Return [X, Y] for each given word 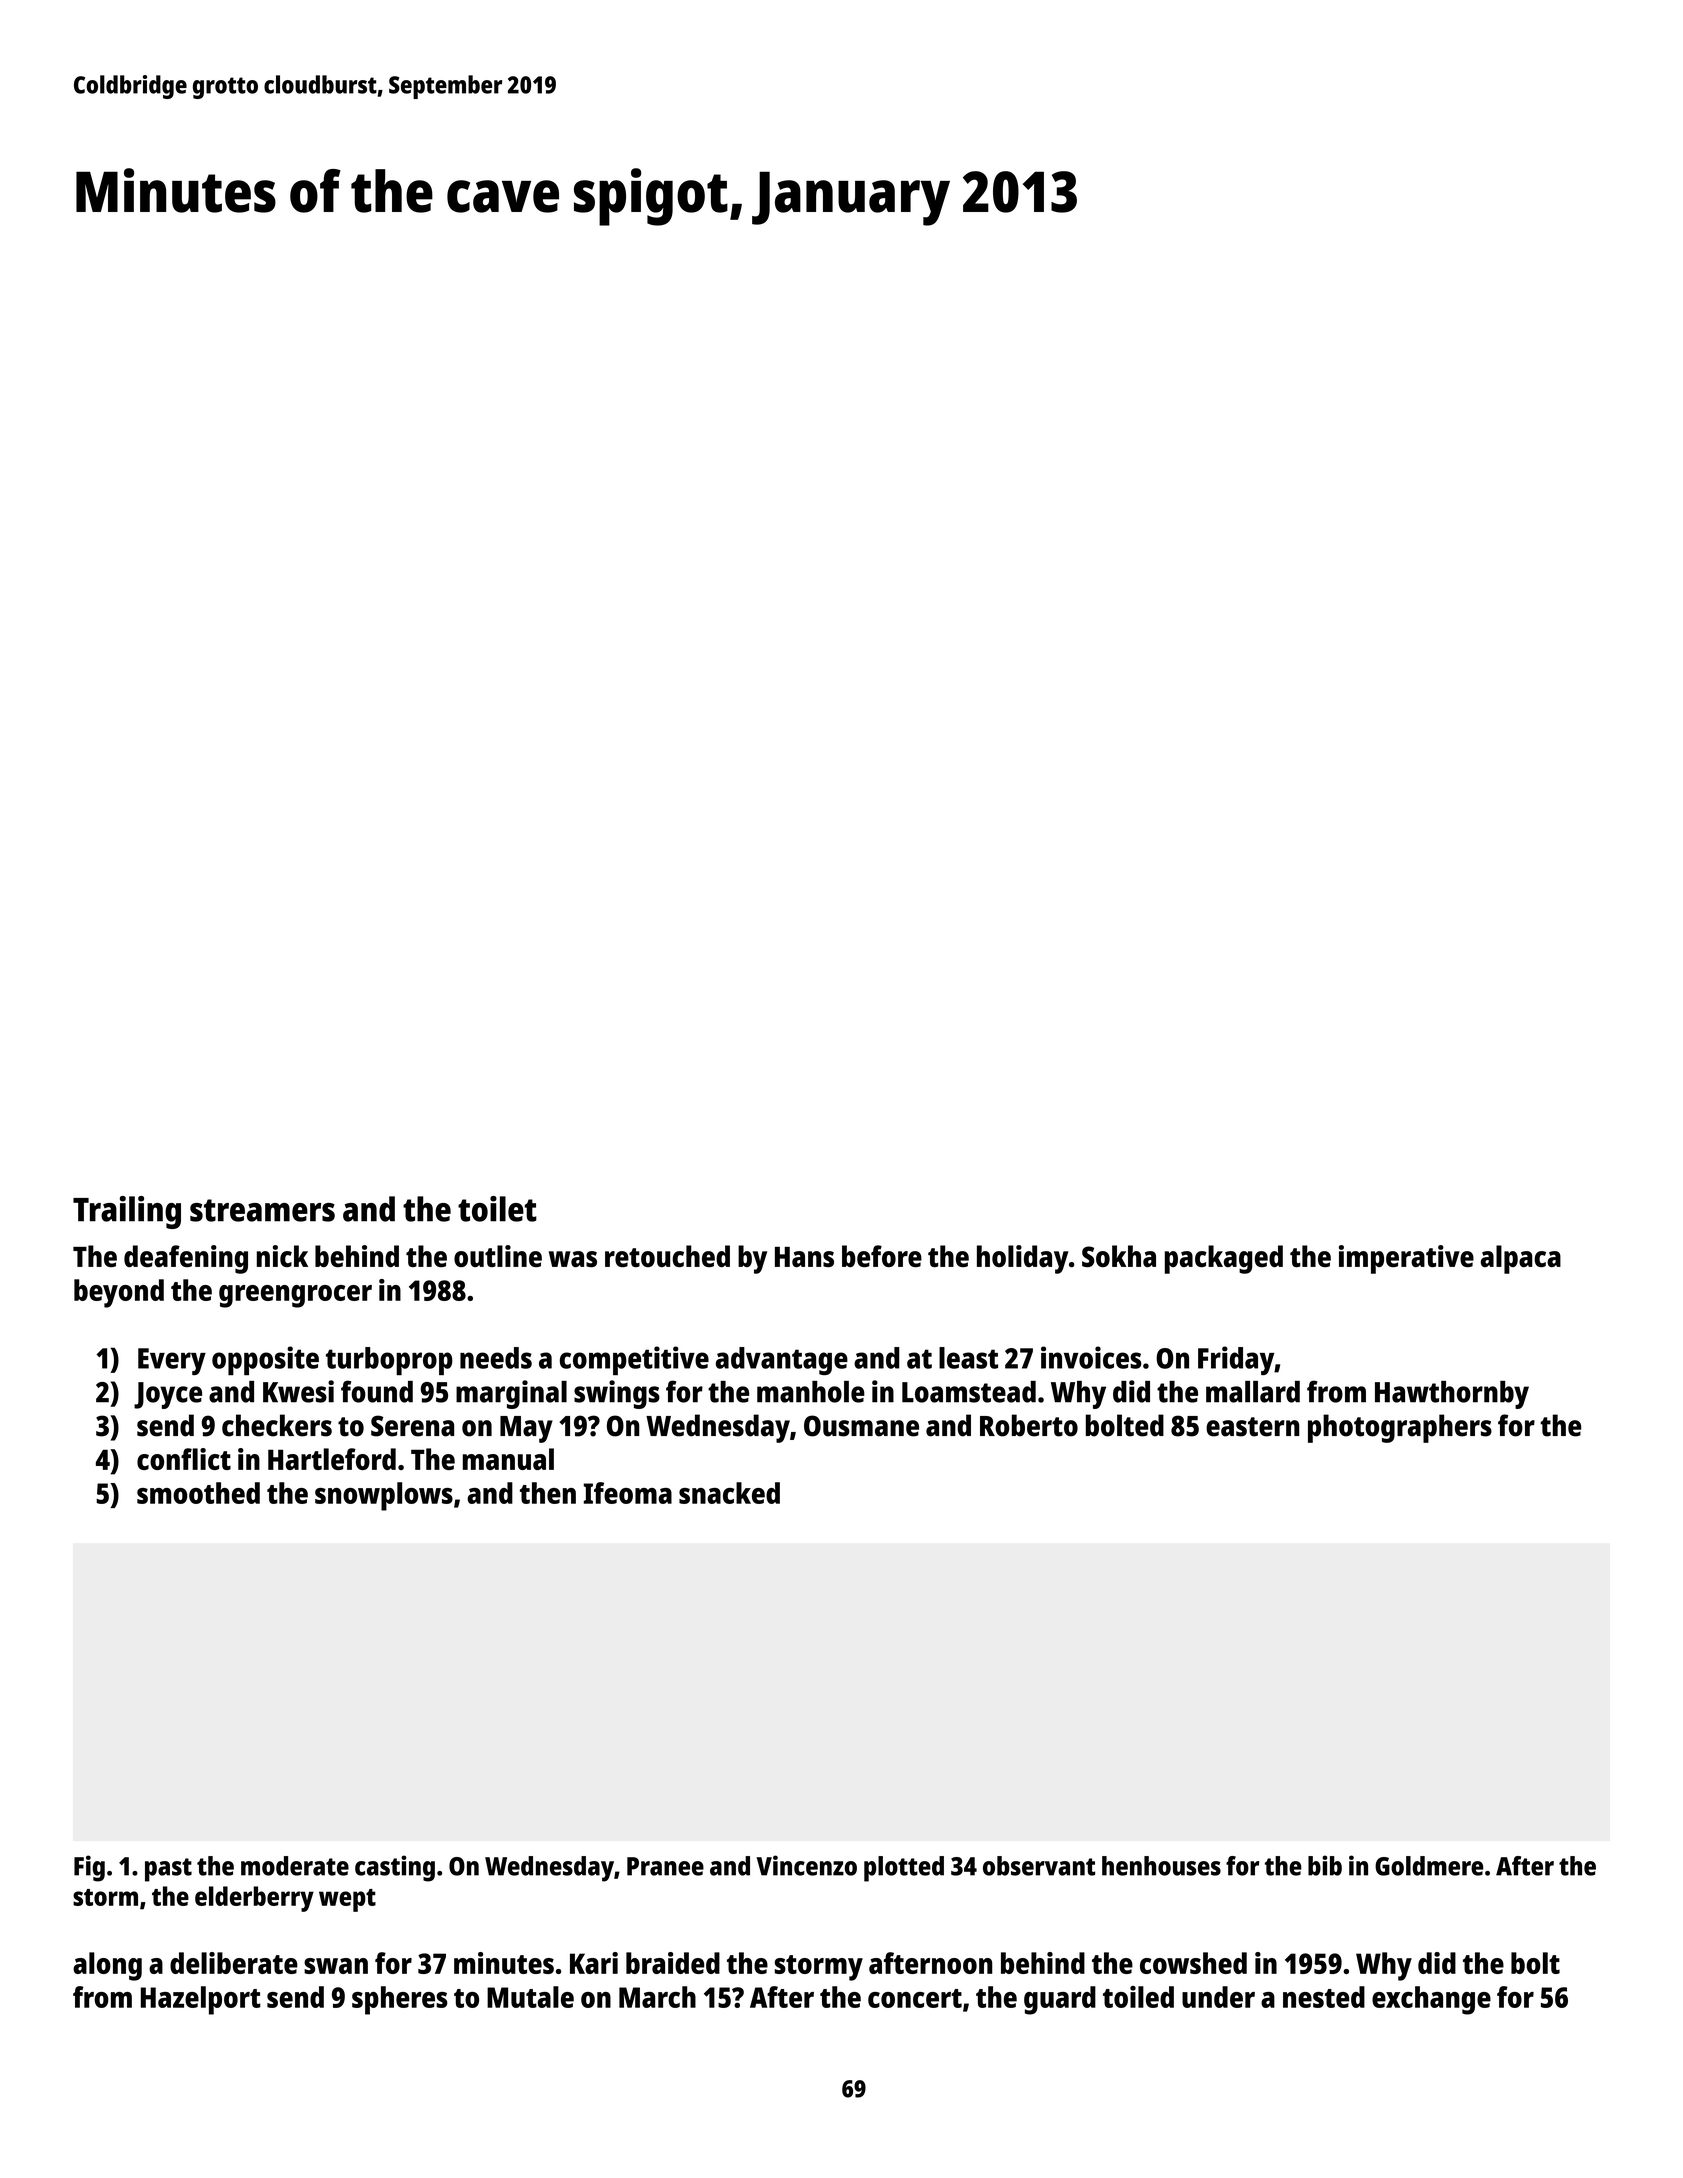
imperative [1406, 1259]
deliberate [234, 1963]
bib [1325, 1865]
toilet [497, 1209]
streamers [262, 1210]
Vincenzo [806, 1865]
